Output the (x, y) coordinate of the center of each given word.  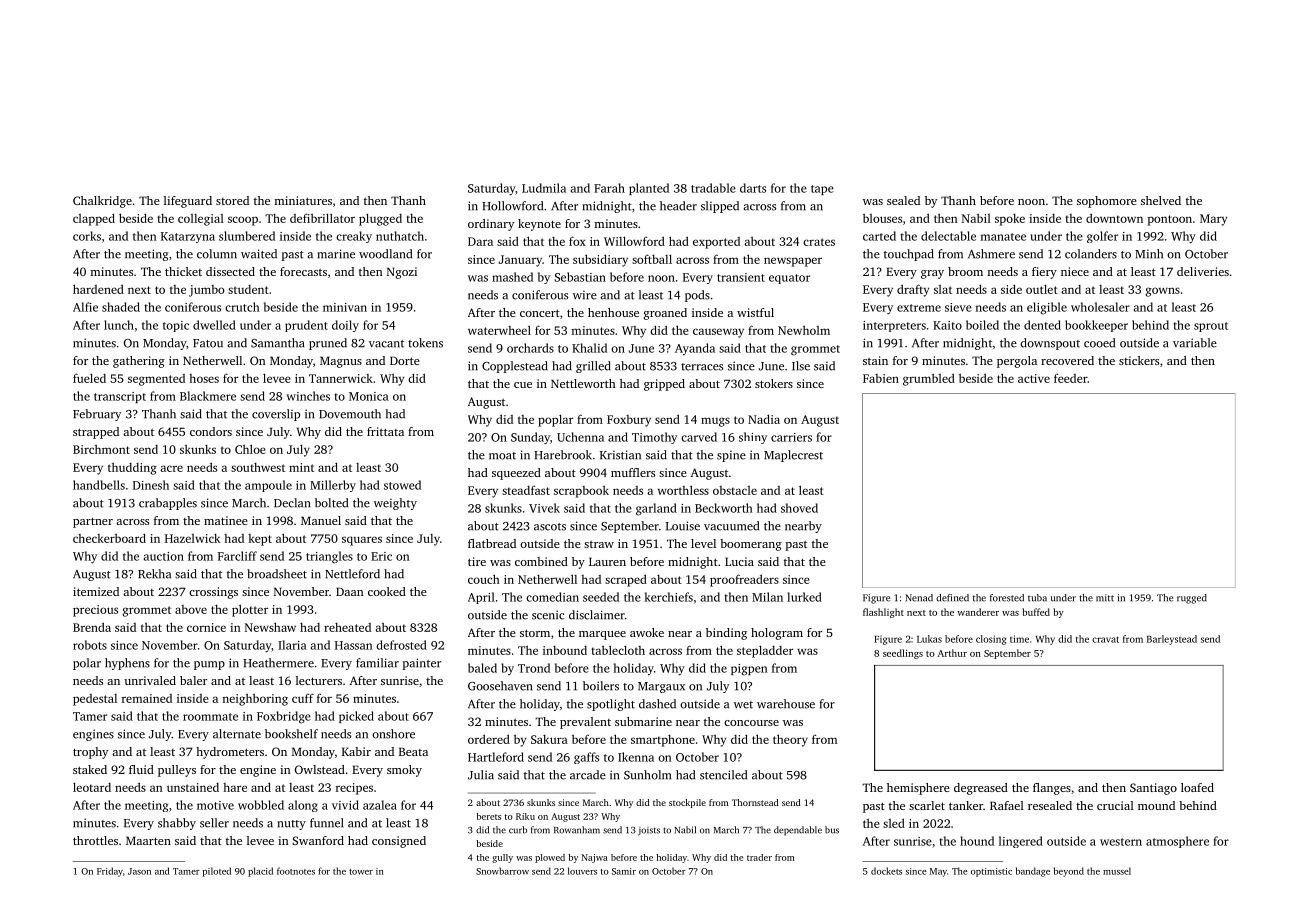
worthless (683, 490)
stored (232, 200)
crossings (213, 593)
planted (649, 189)
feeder (1071, 378)
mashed (512, 277)
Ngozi (402, 273)
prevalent (585, 723)
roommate (210, 717)
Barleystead (1172, 640)
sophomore (1107, 202)
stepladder (765, 651)
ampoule (268, 486)
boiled (982, 325)
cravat (1105, 639)
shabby (177, 824)
